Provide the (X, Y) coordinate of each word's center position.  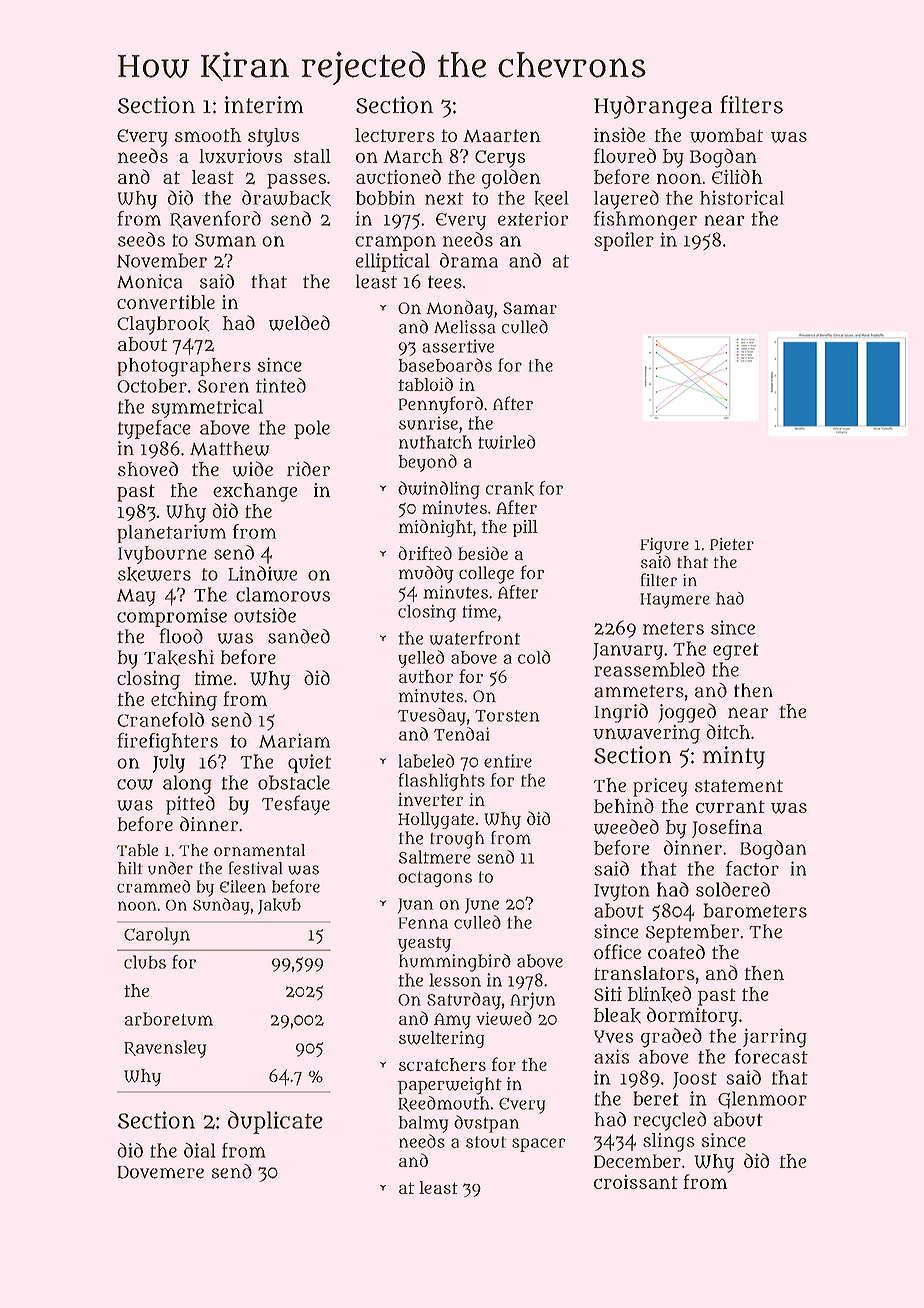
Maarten (502, 135)
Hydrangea (653, 107)
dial (200, 1150)
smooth (208, 135)
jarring (775, 1038)
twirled (507, 442)
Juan (415, 906)
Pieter (732, 544)
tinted (281, 385)
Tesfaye (296, 805)
